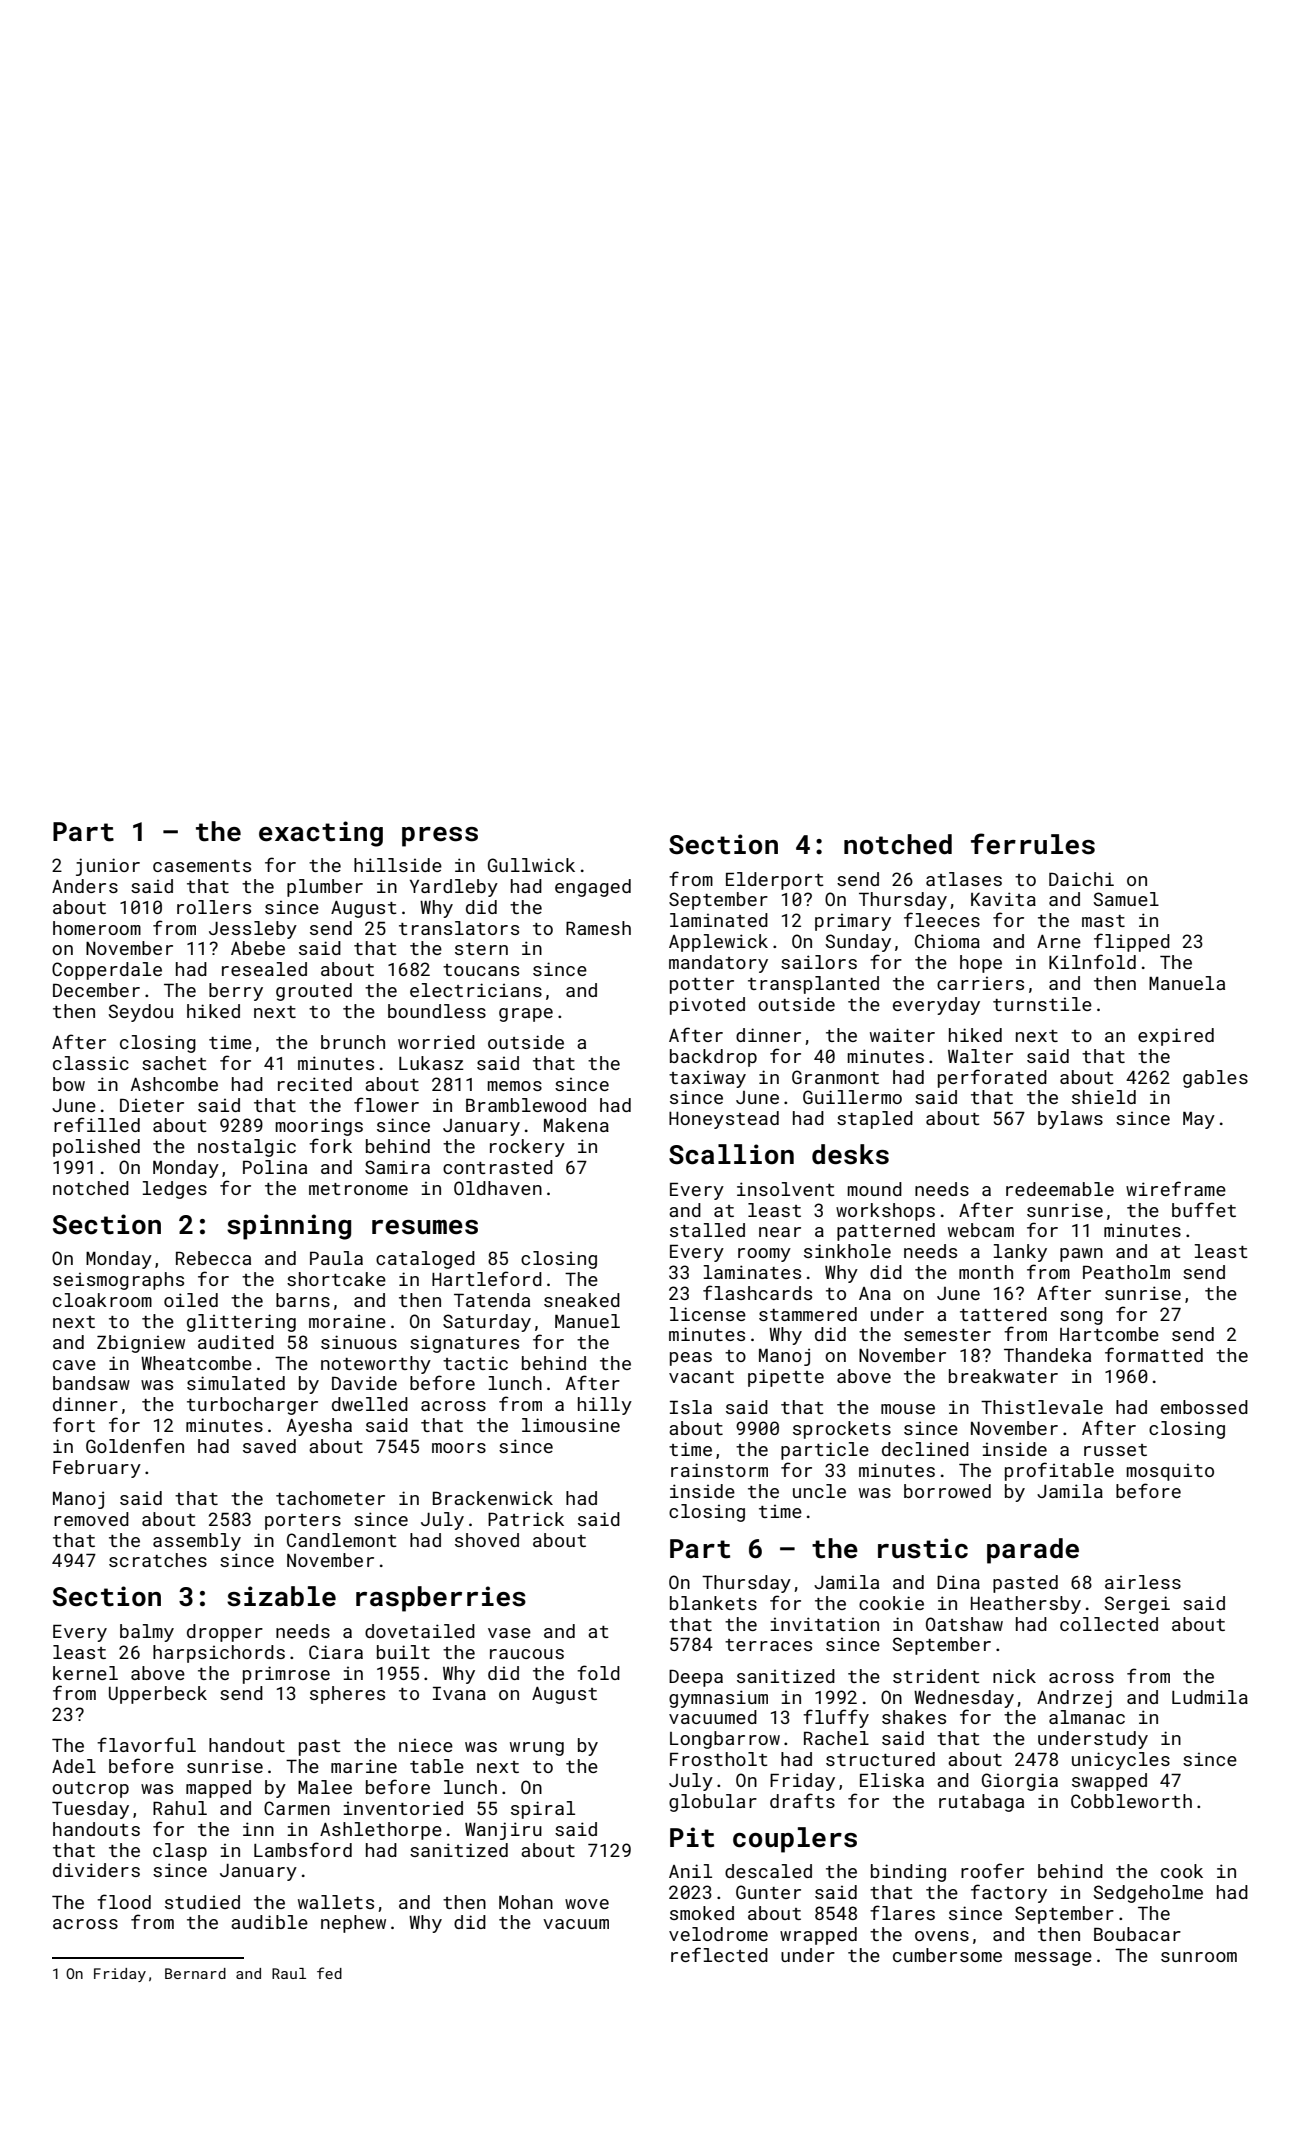 Image resolution: width=1301 pixels, height=2142 pixels. What do you see at coordinates (269, 1922) in the screenshot?
I see `audible` at bounding box center [269, 1922].
